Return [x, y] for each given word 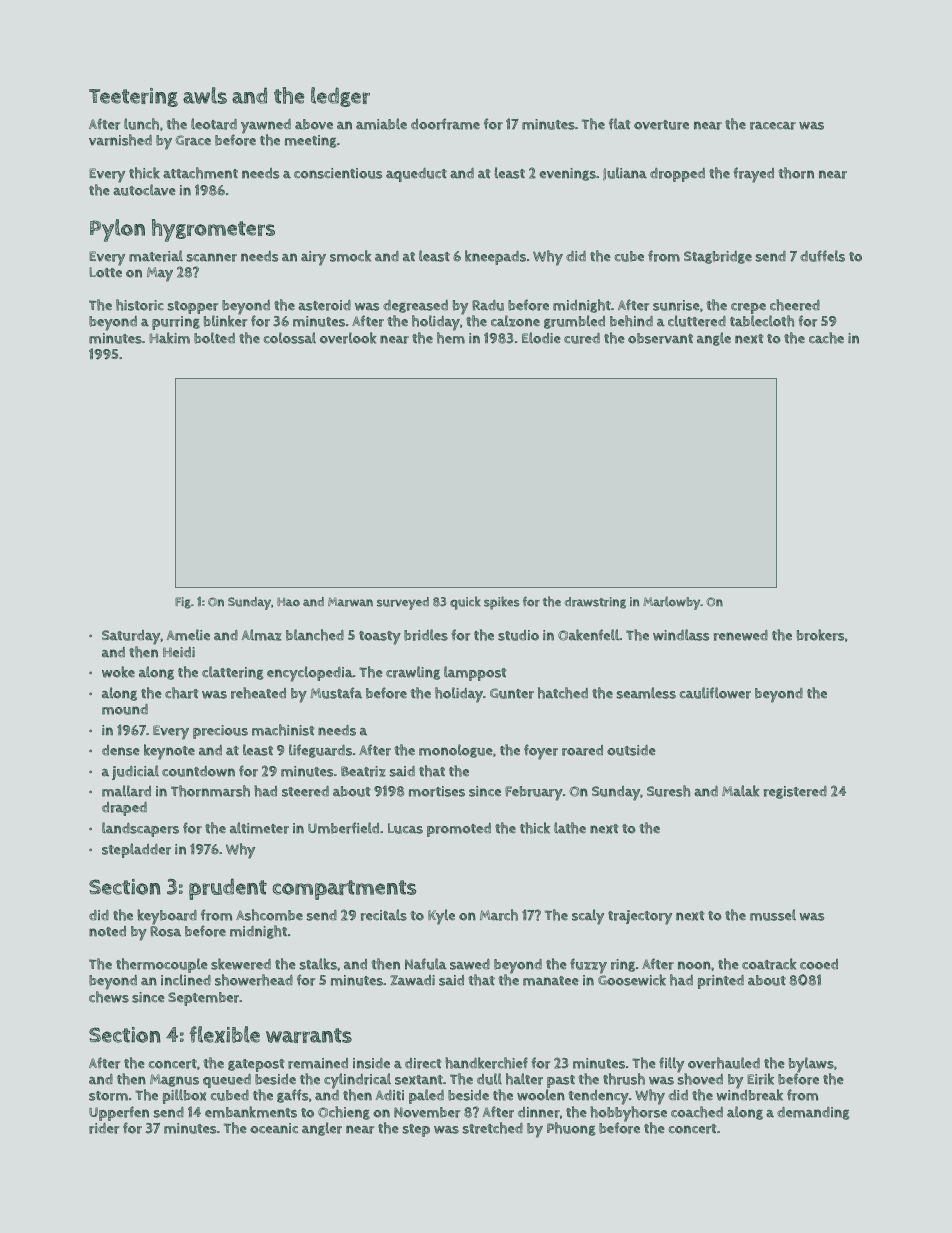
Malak [741, 791]
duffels [822, 256]
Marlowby [672, 603]
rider [104, 1128]
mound [125, 709]
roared [582, 750]
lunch [141, 124]
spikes [502, 603]
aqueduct [416, 175]
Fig [183, 603]
